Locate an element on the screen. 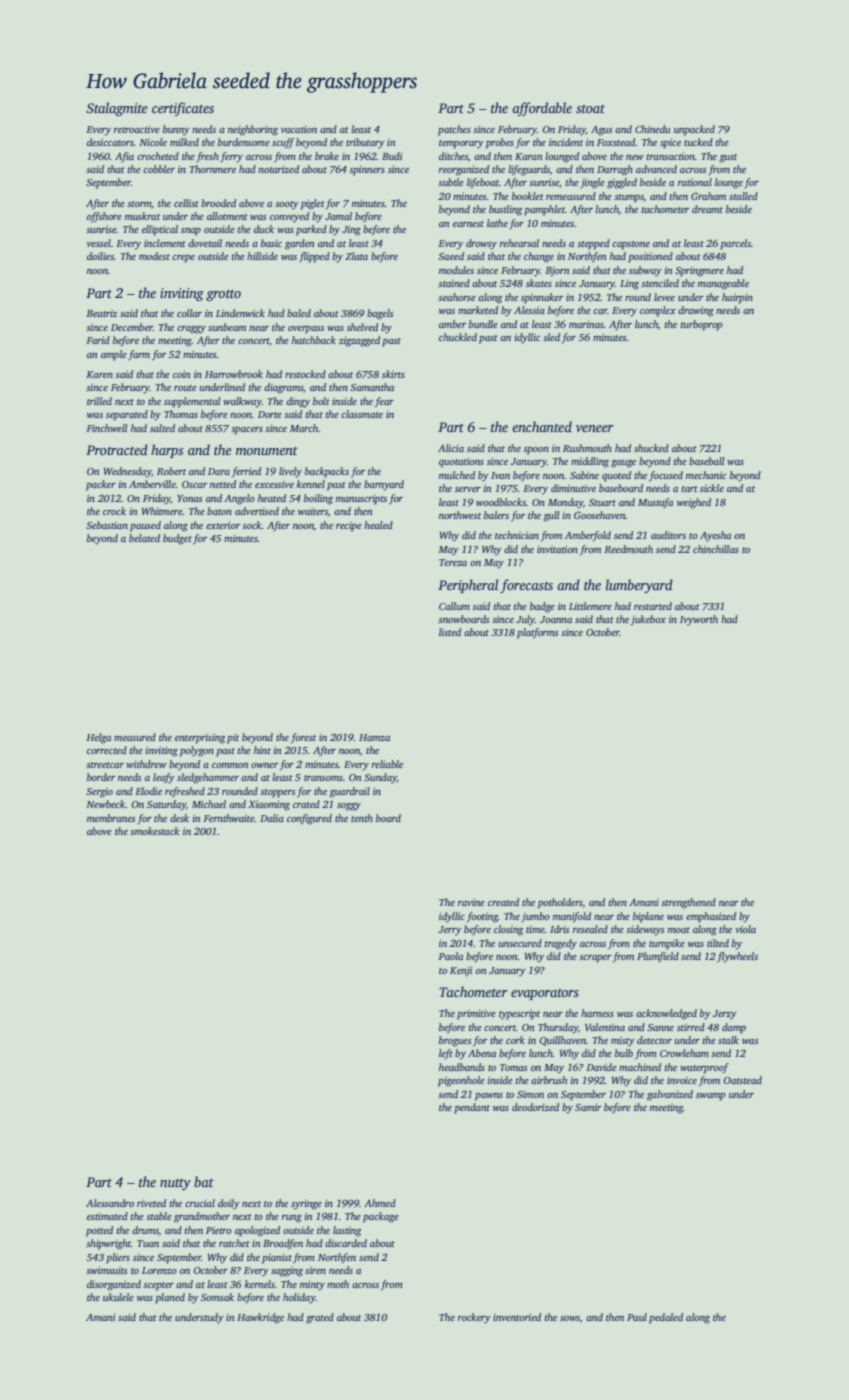  Tuan is located at coordinates (148, 1243).
